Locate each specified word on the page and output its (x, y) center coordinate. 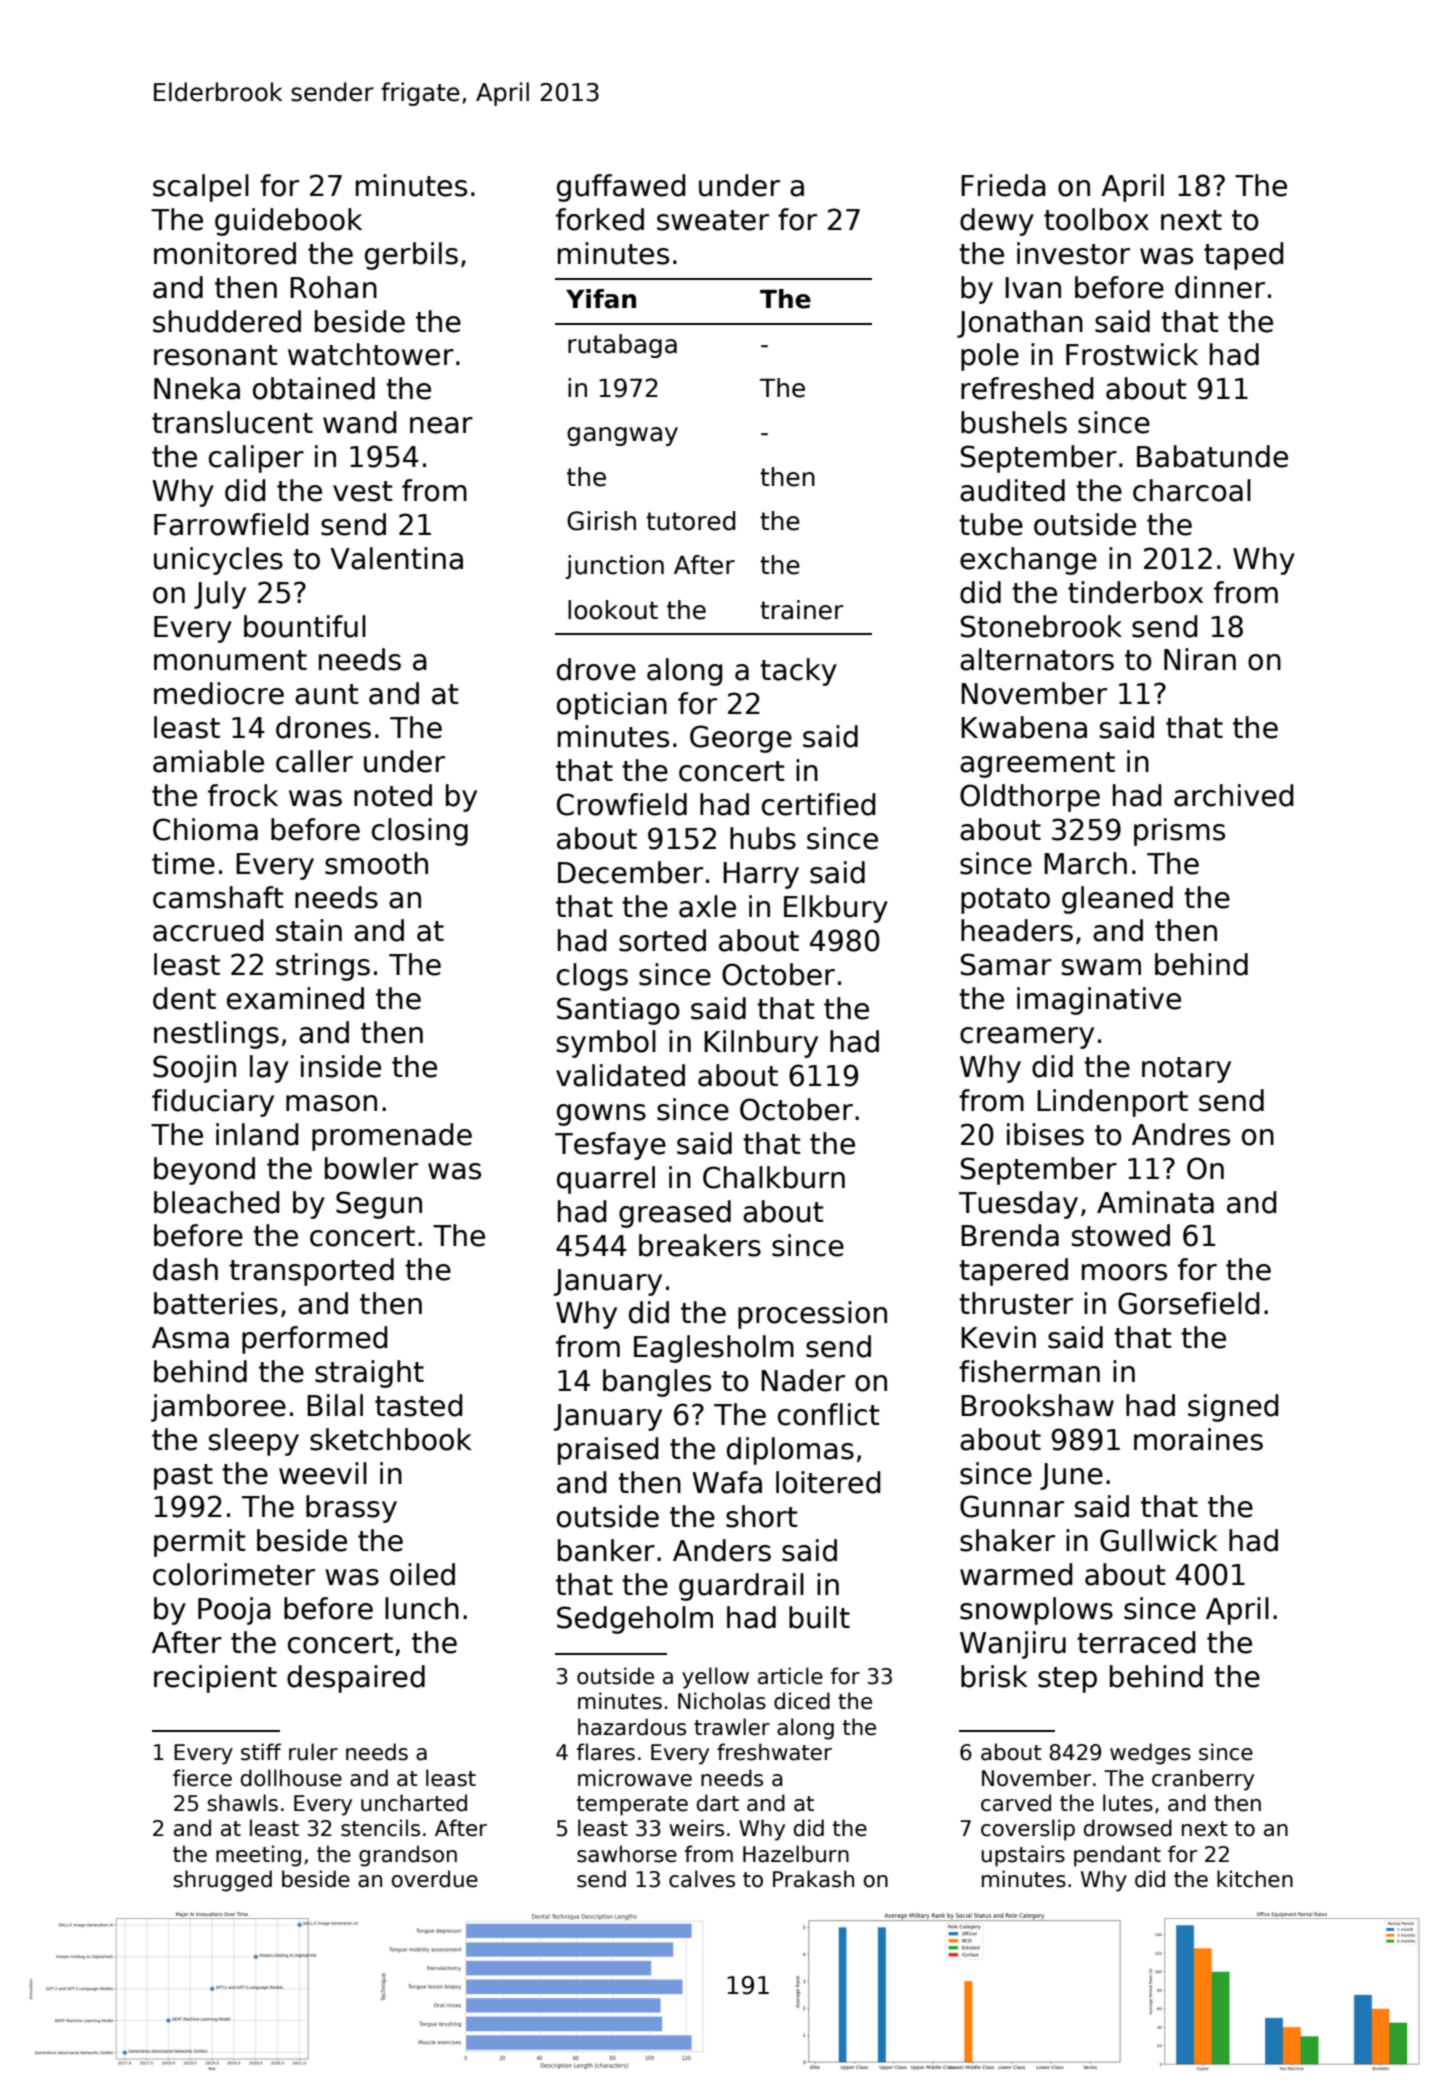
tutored (691, 521)
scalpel (201, 188)
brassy (351, 1509)
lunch (422, 1608)
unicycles (218, 561)
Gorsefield (1189, 1303)
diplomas (790, 1451)
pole (990, 357)
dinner (1220, 287)
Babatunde (1212, 456)
